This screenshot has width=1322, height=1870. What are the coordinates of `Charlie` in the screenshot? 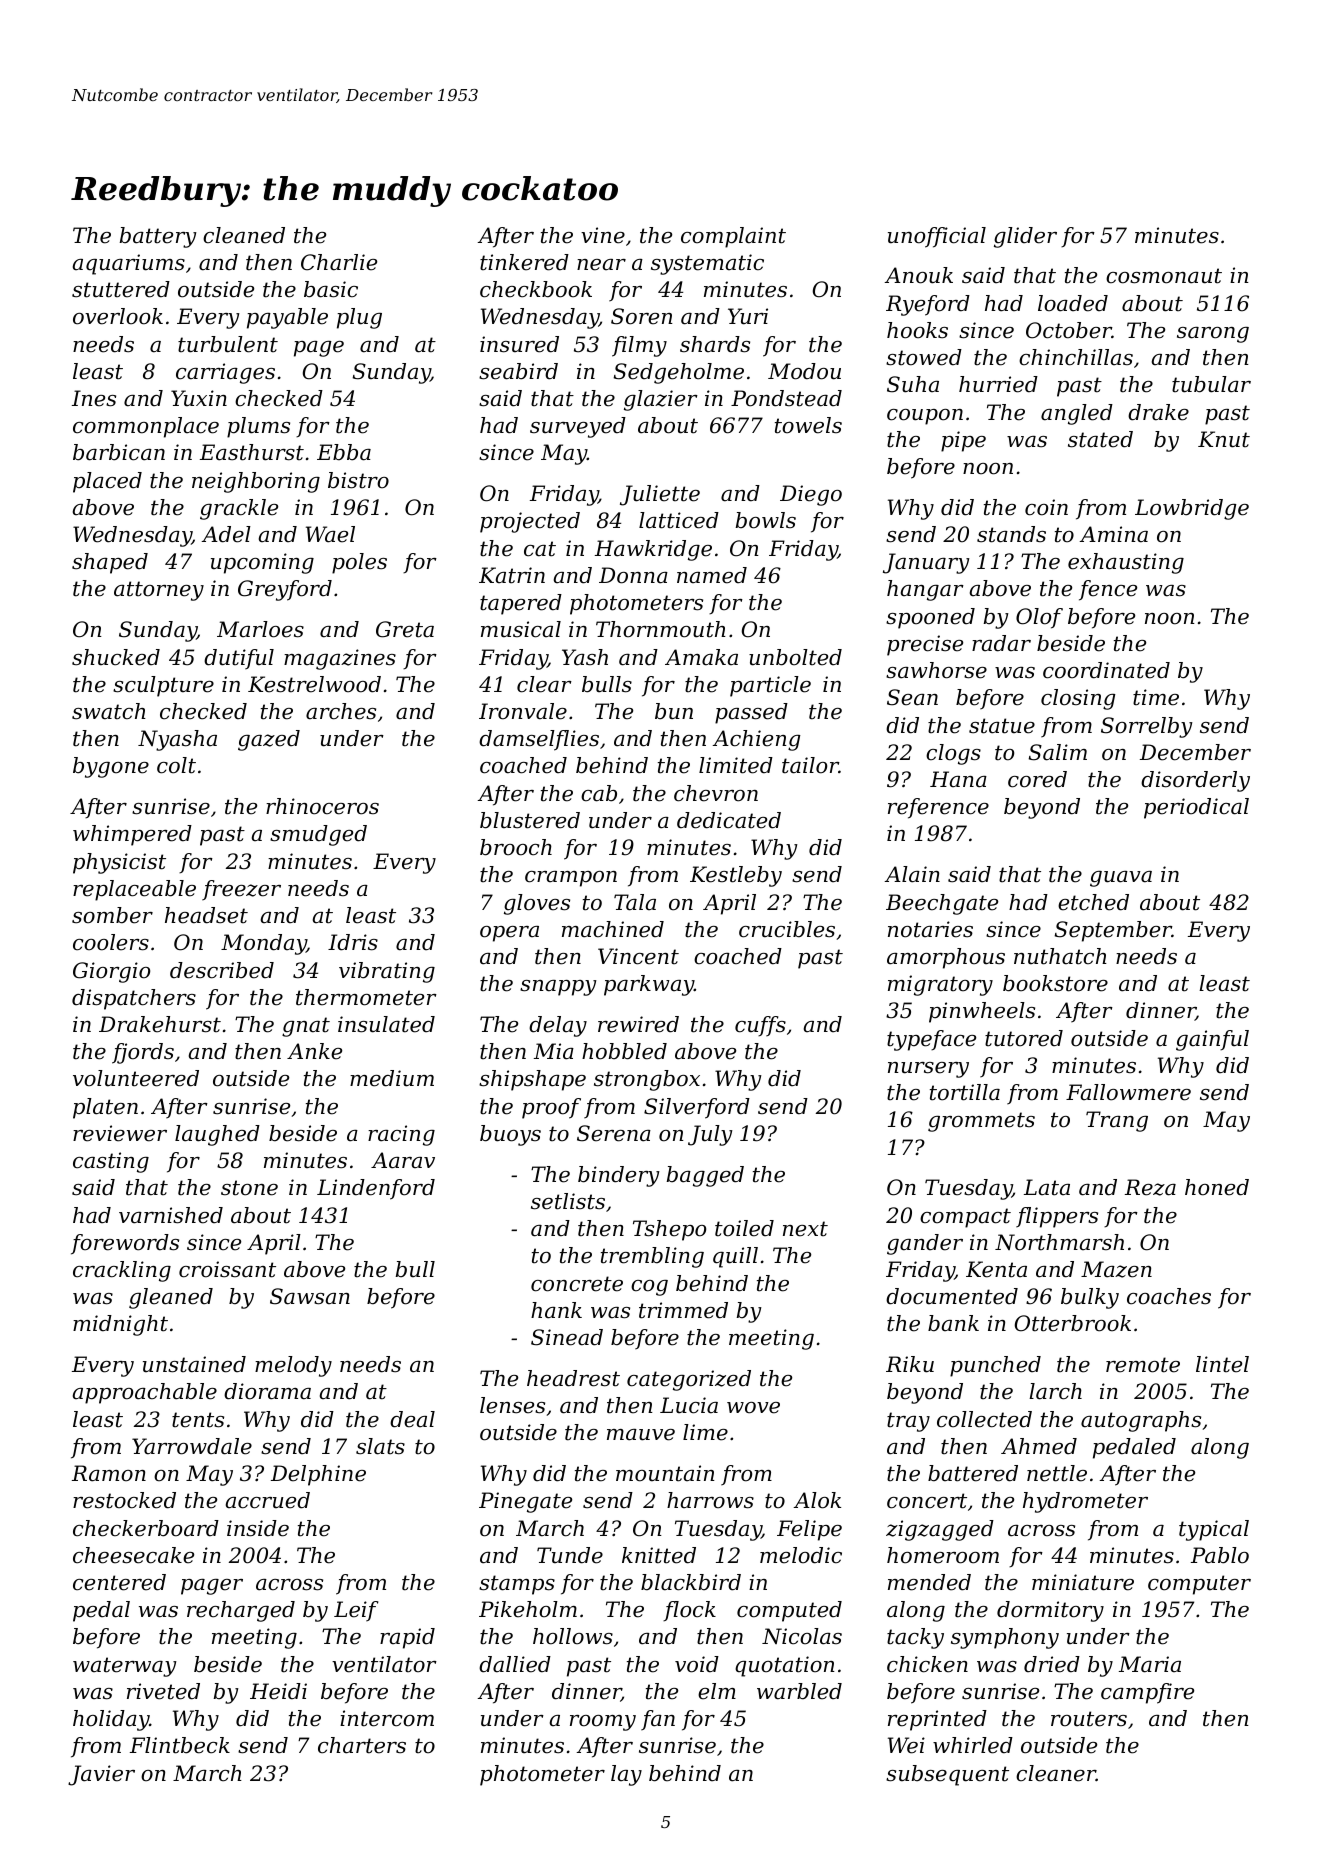 It's located at (339, 262).
